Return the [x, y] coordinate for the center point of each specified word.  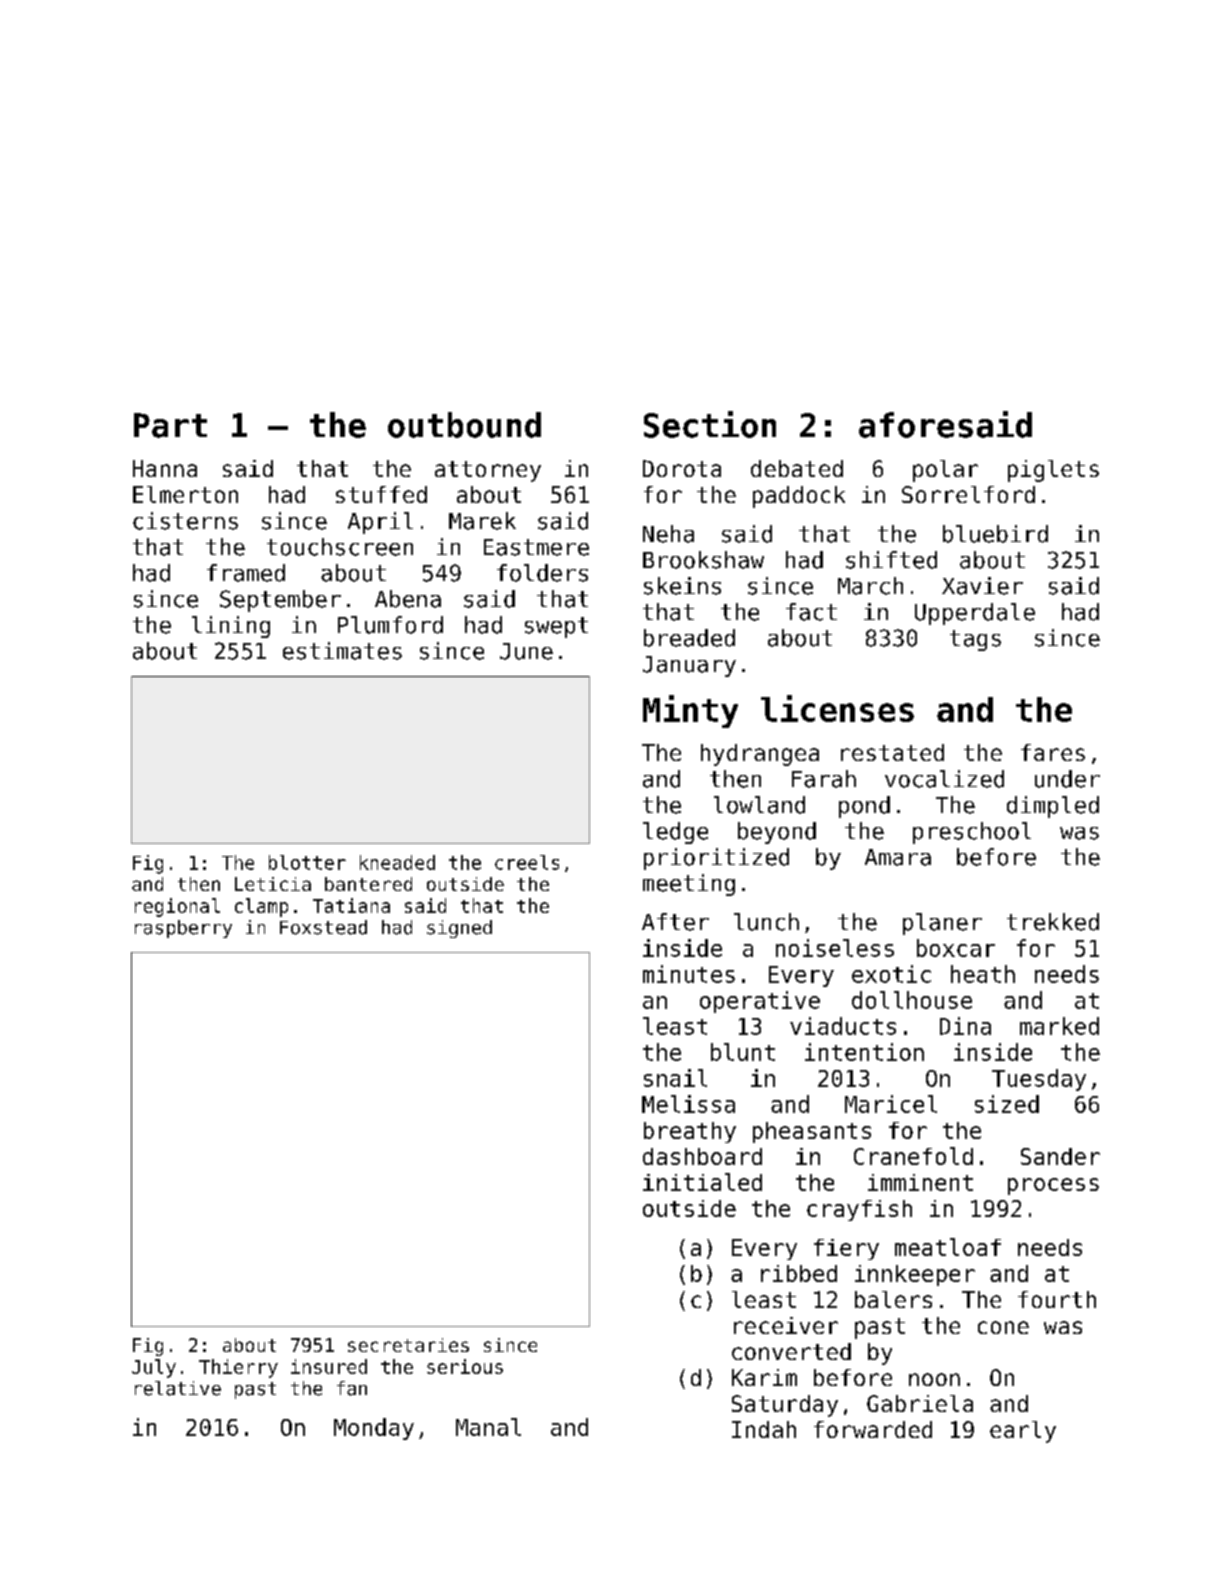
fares [1053, 752]
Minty [690, 711]
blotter [307, 862]
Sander [1060, 1156]
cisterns [185, 521]
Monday [374, 1429]
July [154, 1368]
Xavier [982, 586]
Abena [408, 599]
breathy [690, 1132]
